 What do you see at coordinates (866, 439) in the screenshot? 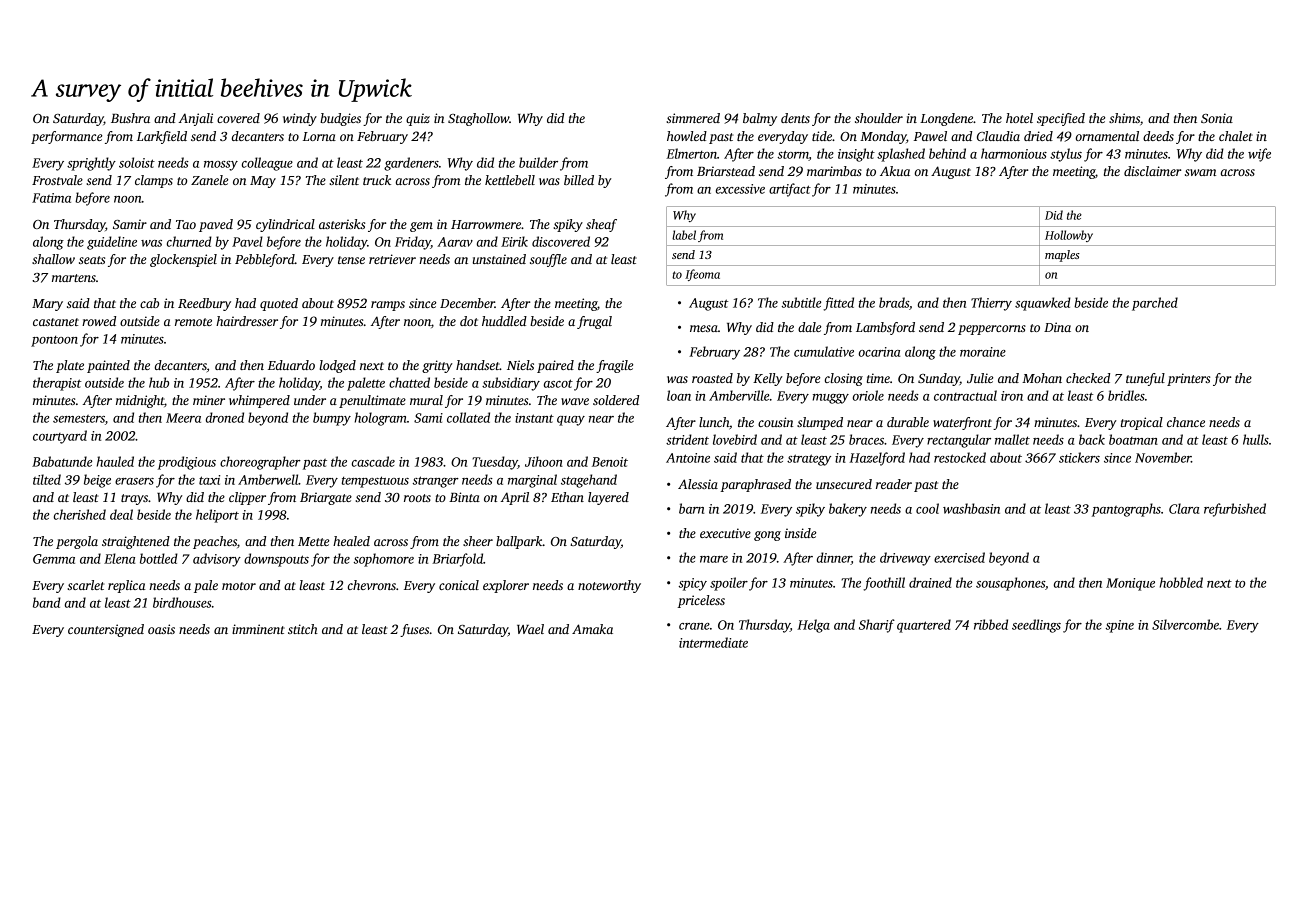
I see `braces` at bounding box center [866, 439].
